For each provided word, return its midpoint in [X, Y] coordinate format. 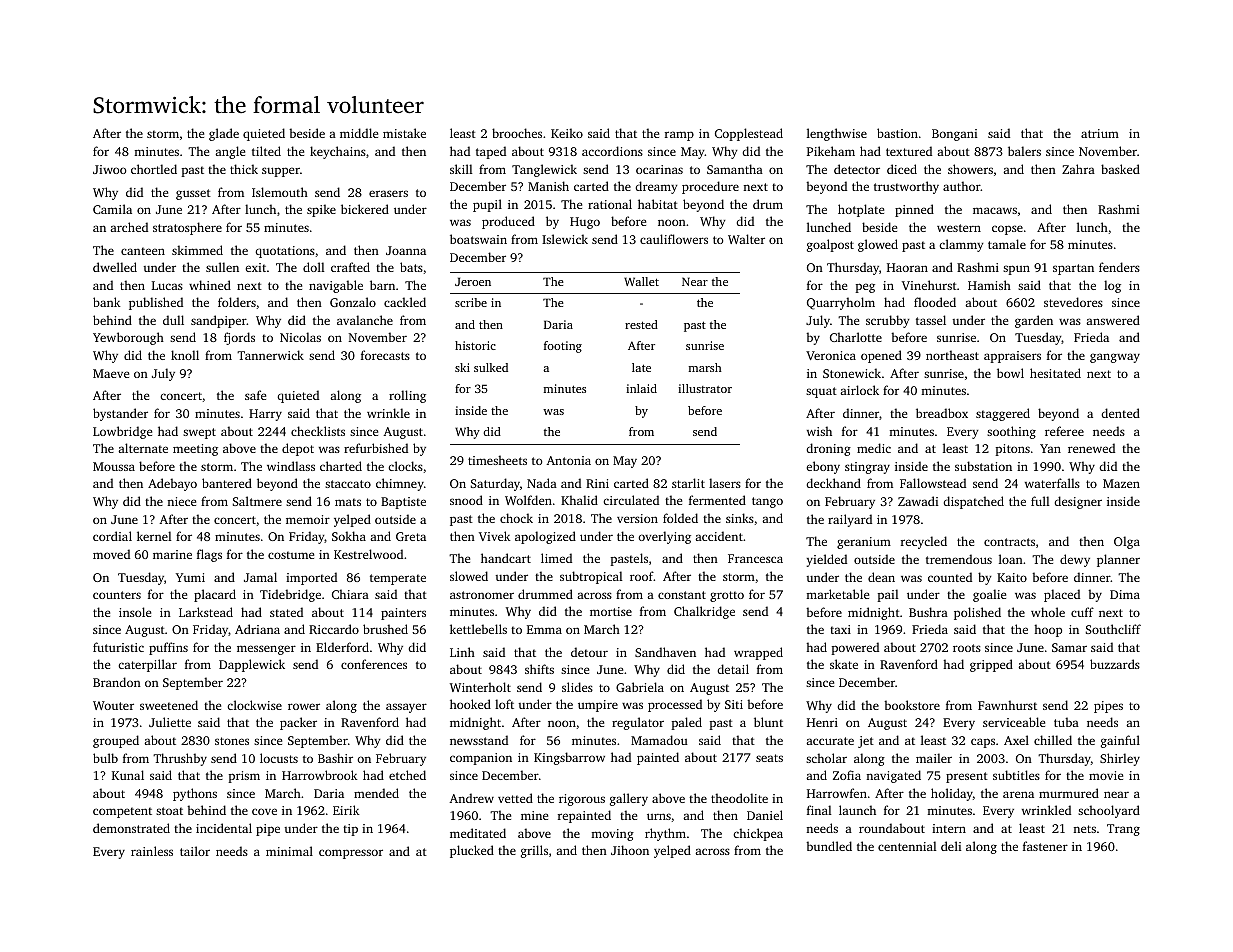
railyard [850, 520]
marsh [705, 367]
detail [733, 669]
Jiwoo [110, 169]
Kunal [128, 775]
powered [855, 648]
